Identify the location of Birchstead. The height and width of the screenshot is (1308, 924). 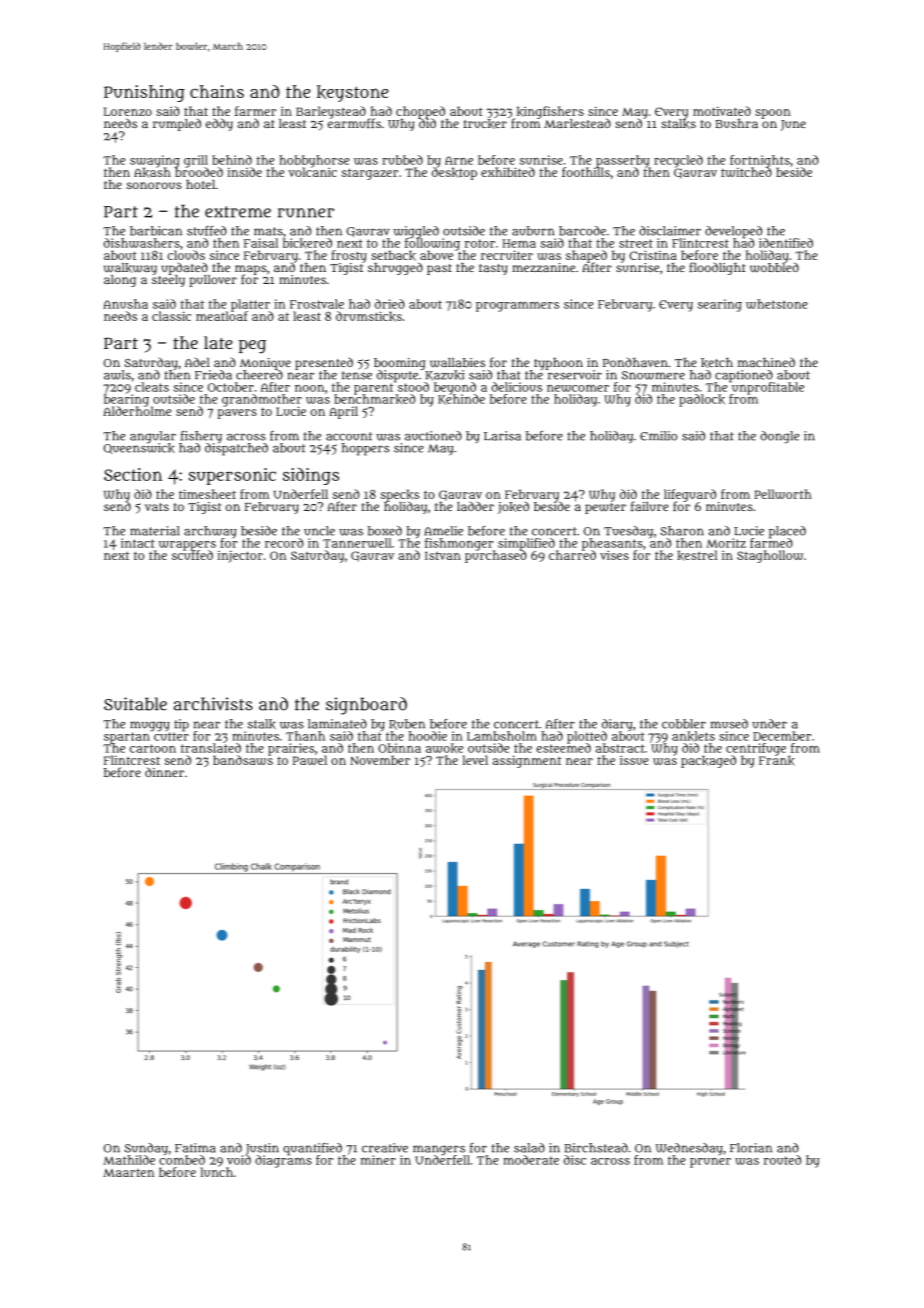
(596, 1148).
